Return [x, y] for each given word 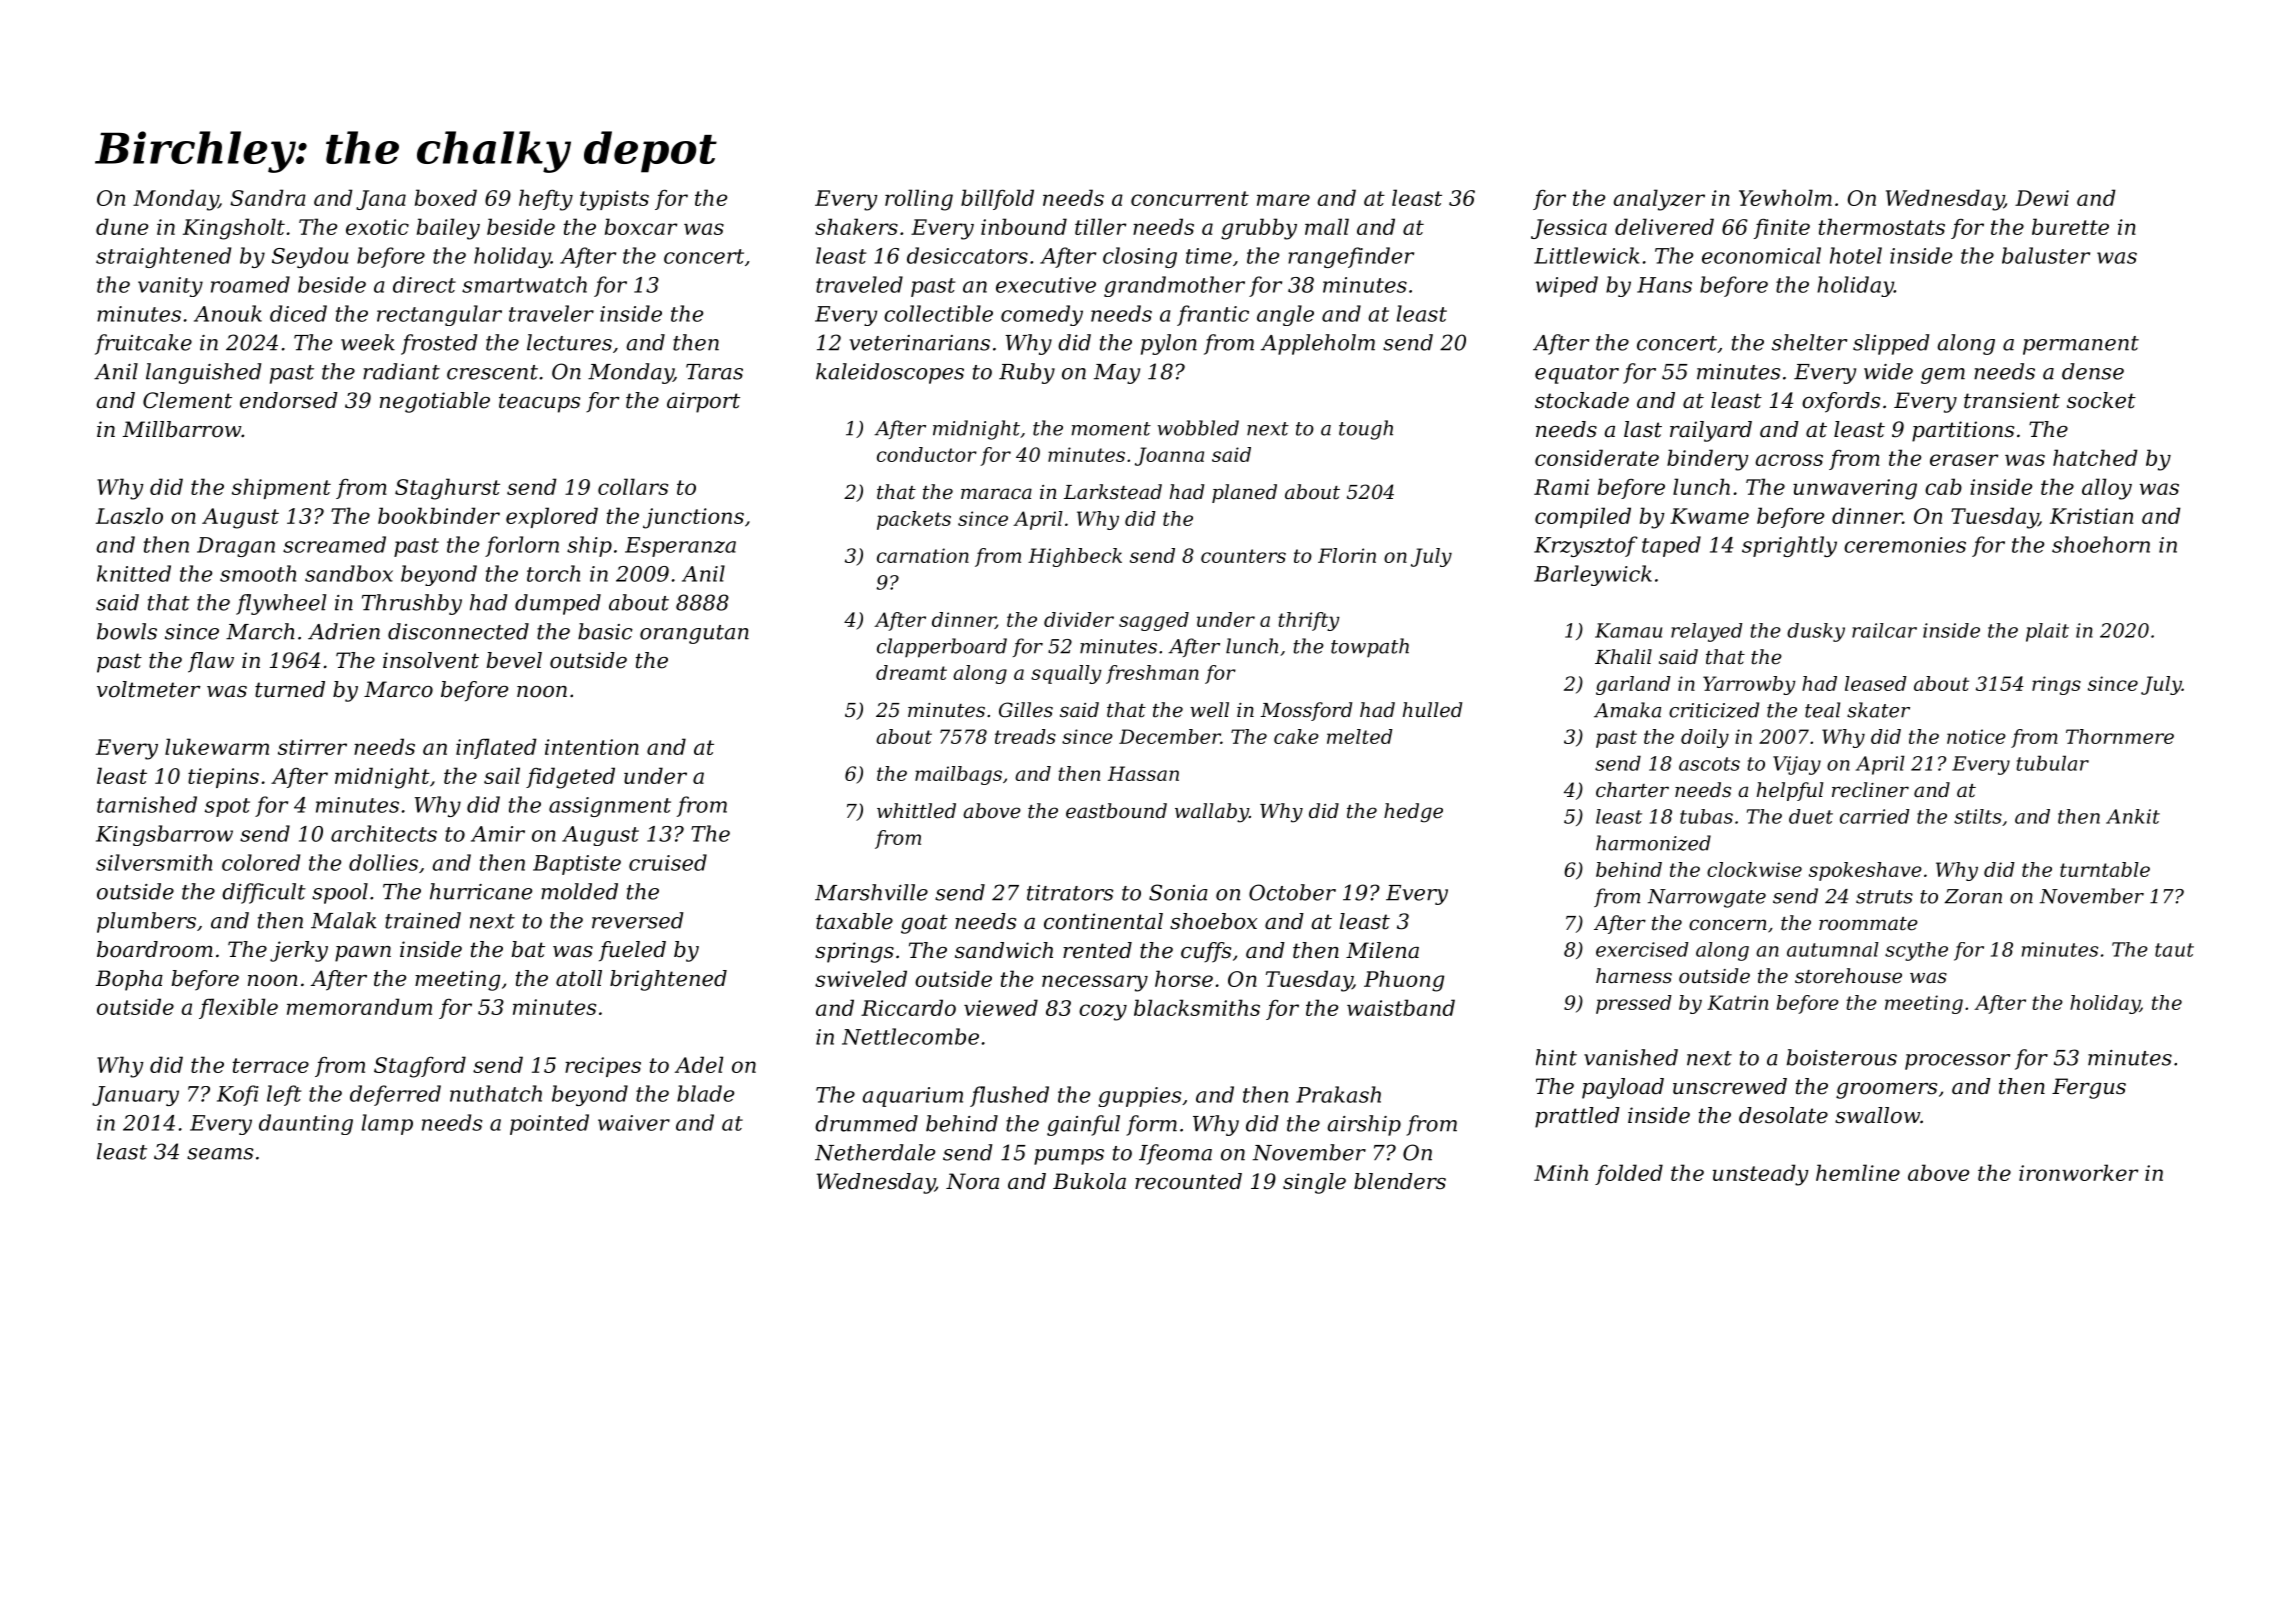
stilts [1978, 816]
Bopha [129, 980]
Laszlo [129, 515]
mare [1283, 200]
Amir [498, 834]
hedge [1413, 813]
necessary [1095, 983]
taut [2174, 950]
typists [614, 200]
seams [220, 1154]
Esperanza [680, 547]
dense [2093, 371]
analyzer [1659, 200]
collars [633, 486]
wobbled [1198, 428]
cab [1943, 486]
